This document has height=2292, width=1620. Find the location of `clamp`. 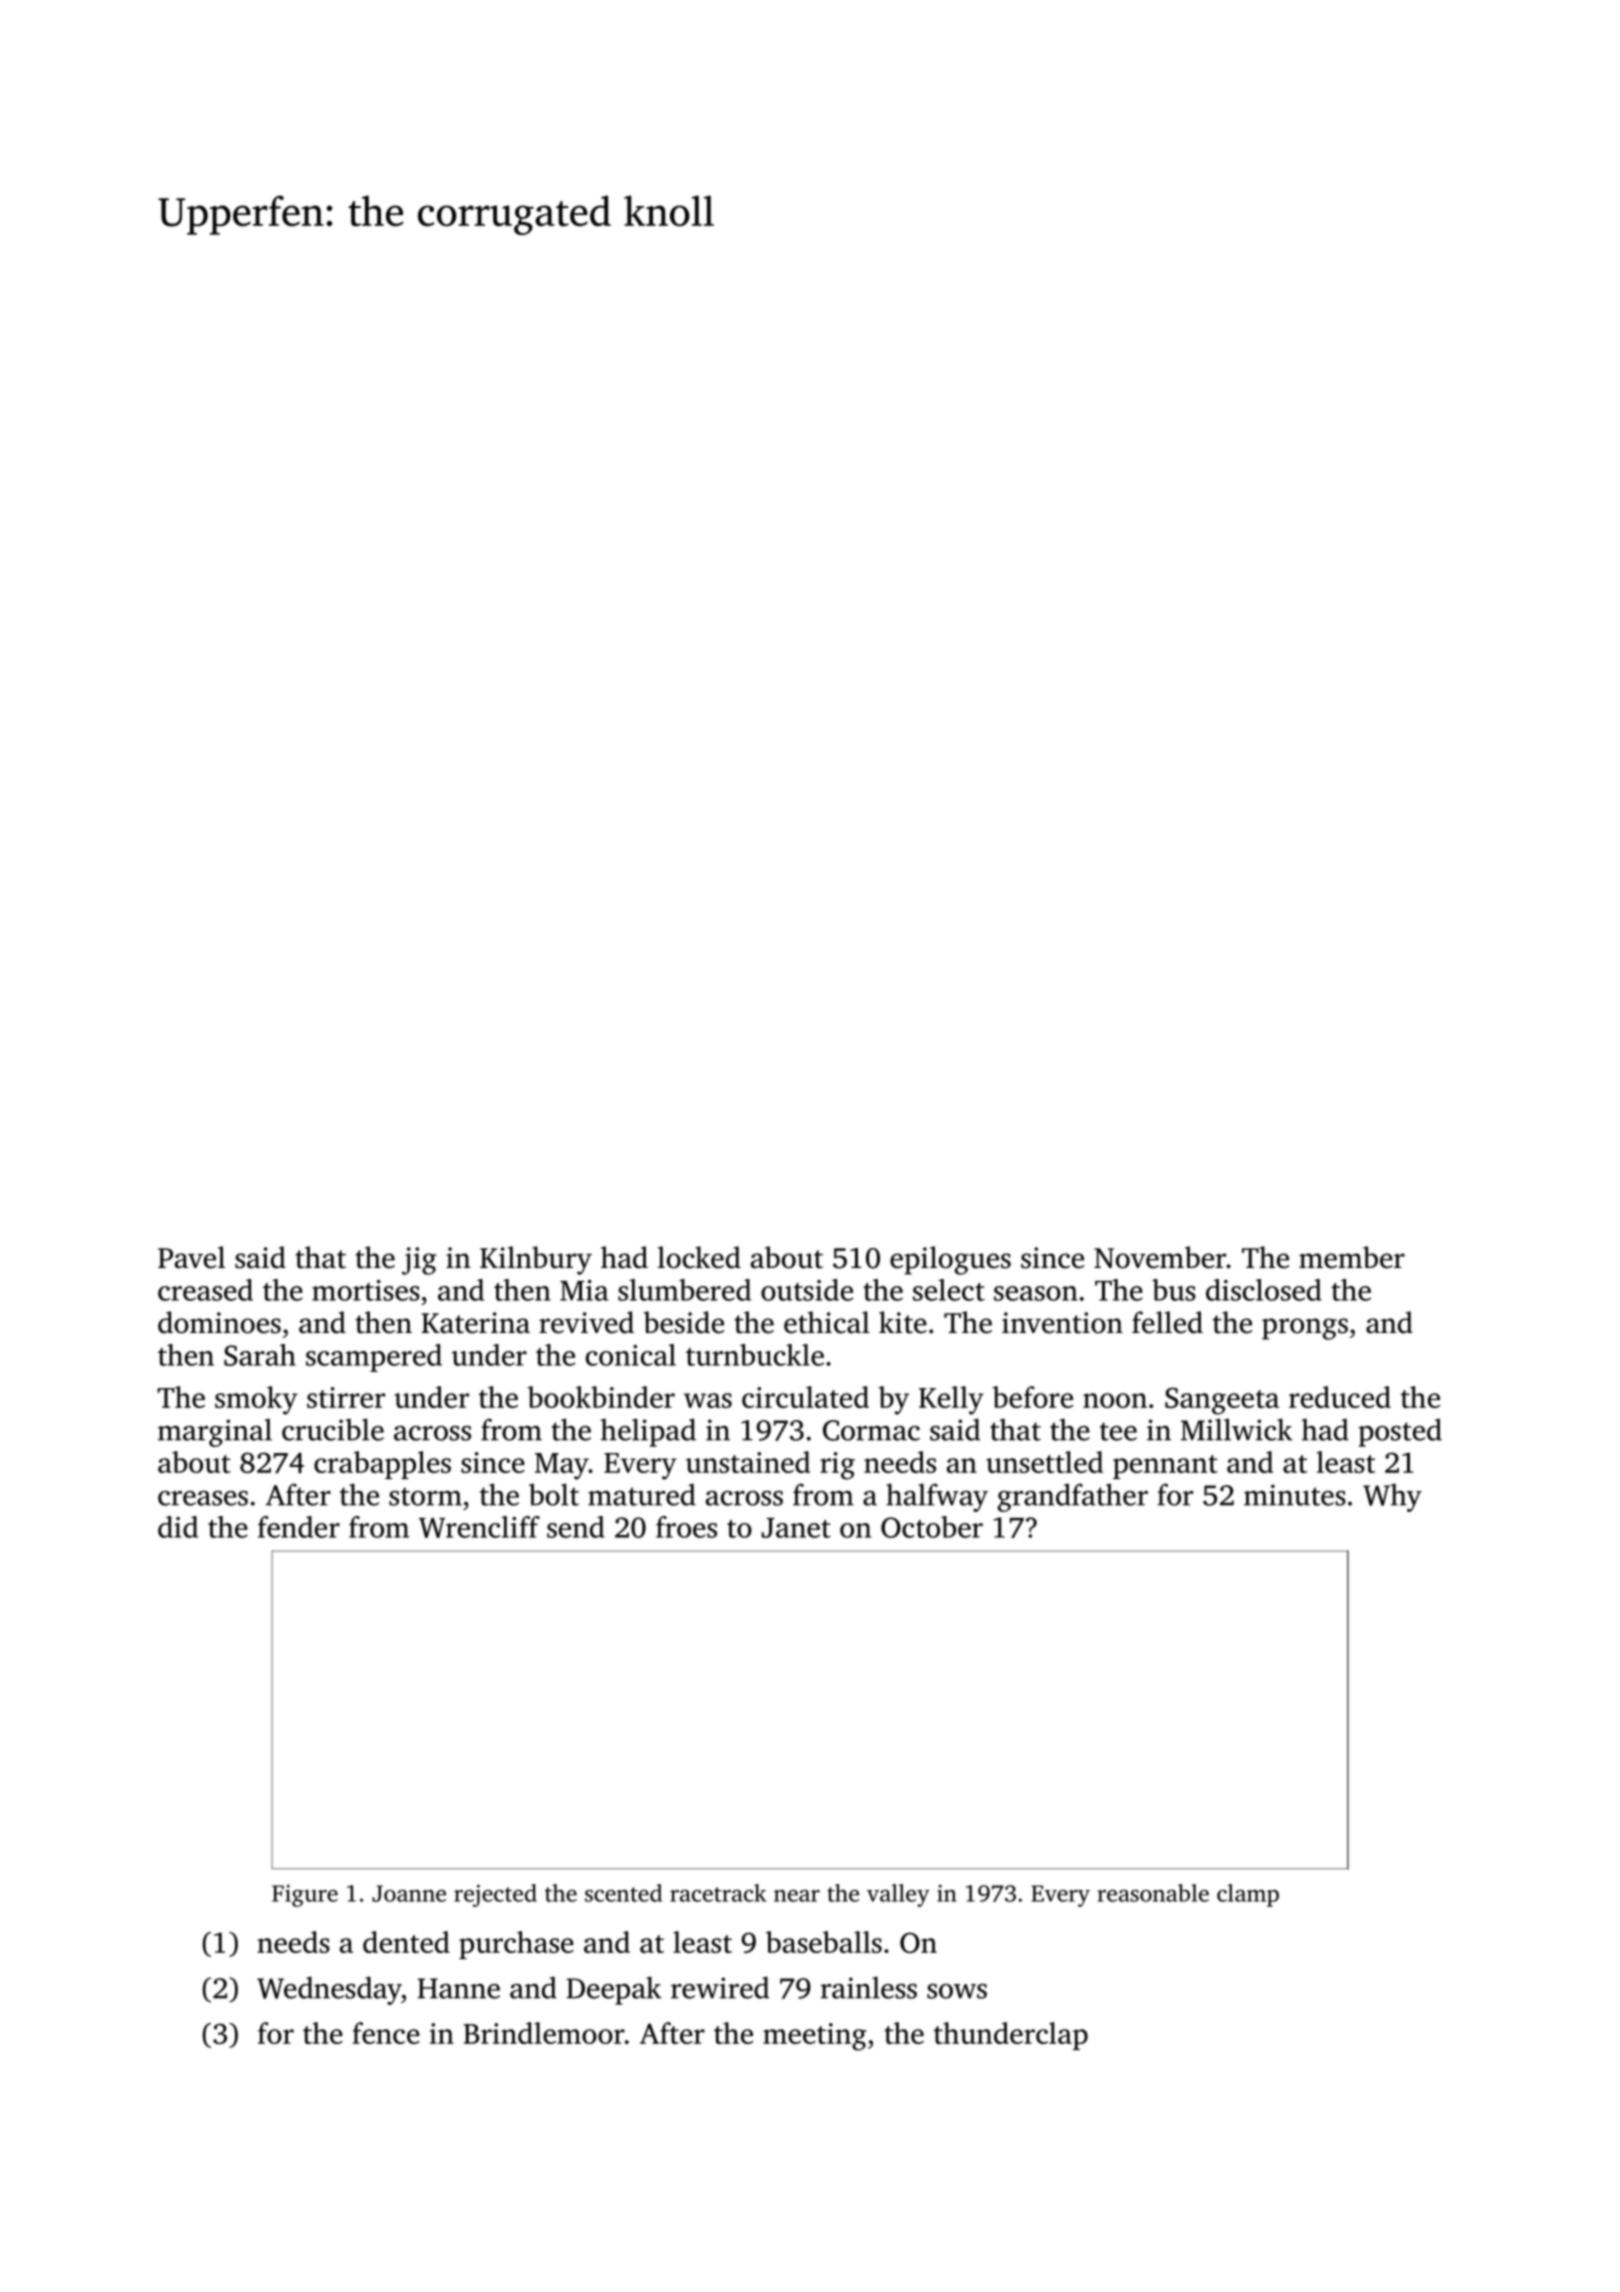

clamp is located at coordinates (1248, 1895).
